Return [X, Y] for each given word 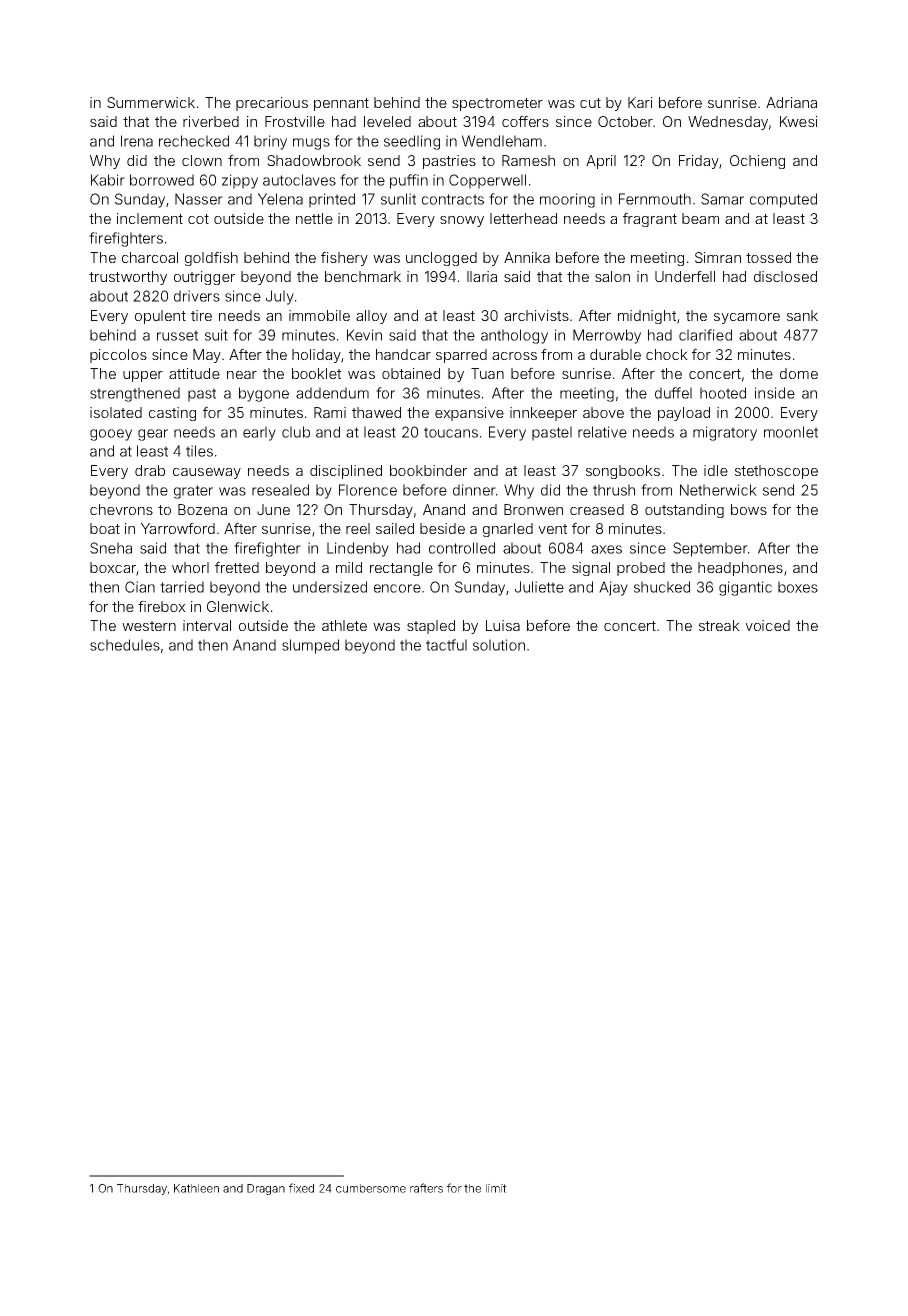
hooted [723, 393]
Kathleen [196, 1188]
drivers [197, 296]
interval [207, 625]
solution [499, 645]
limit [496, 1188]
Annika [527, 257]
